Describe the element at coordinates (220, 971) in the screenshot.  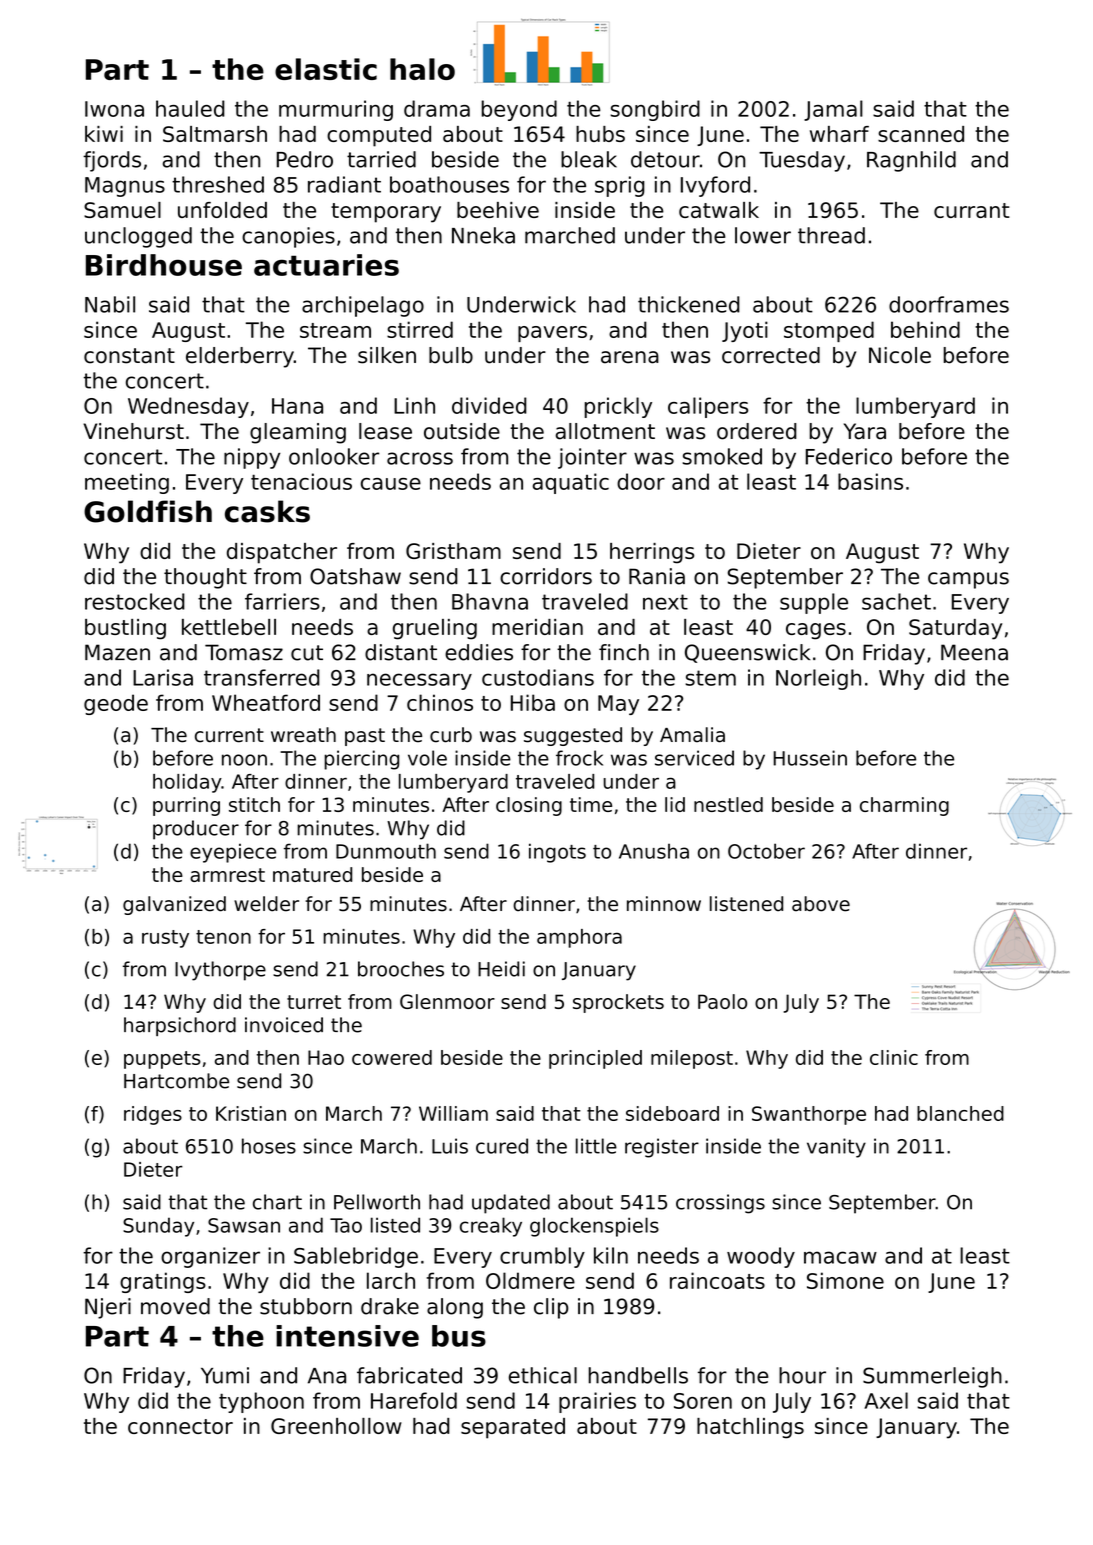
I see `Ivythorpe` at that location.
